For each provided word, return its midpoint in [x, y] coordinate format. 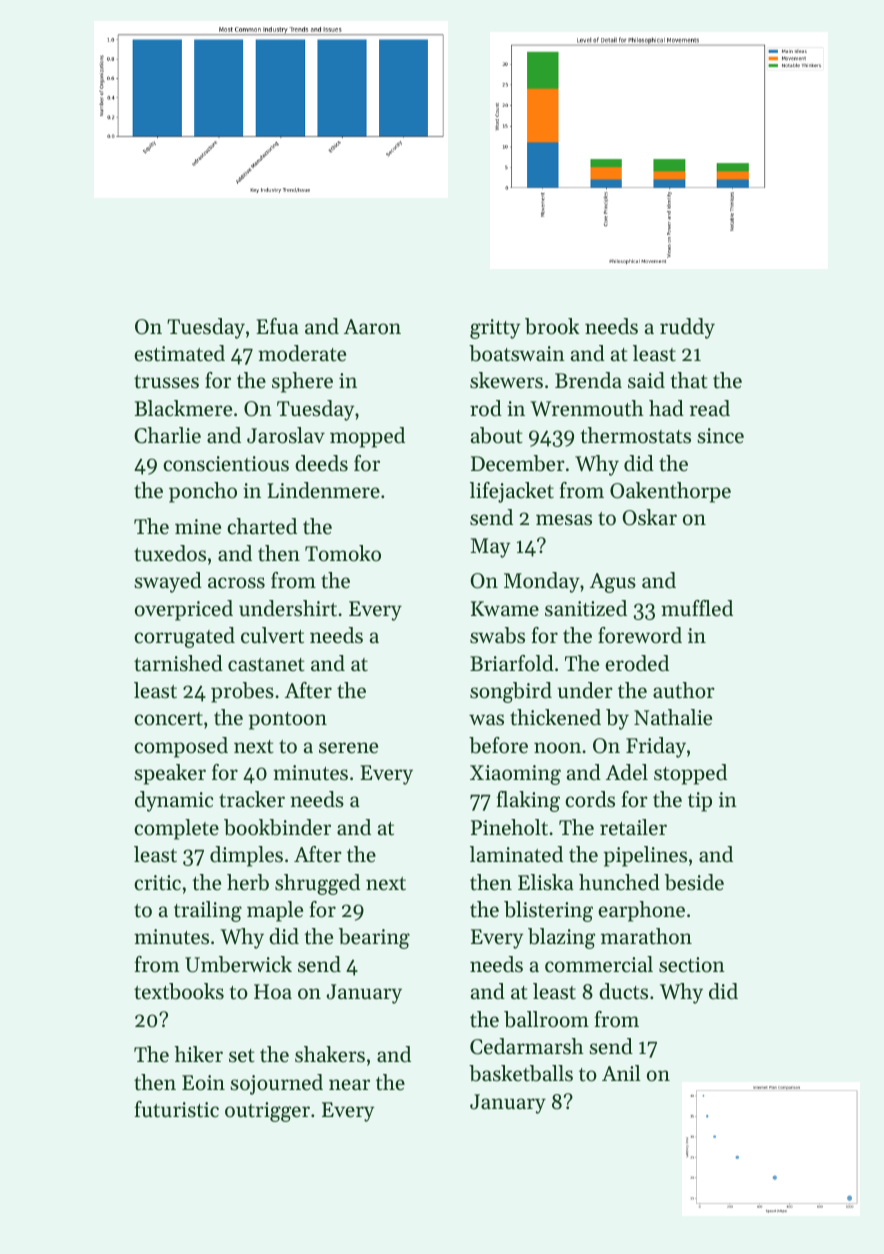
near [349, 1085]
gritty [495, 329]
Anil [621, 1073]
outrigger [267, 1112]
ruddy [687, 328]
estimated [179, 353]
